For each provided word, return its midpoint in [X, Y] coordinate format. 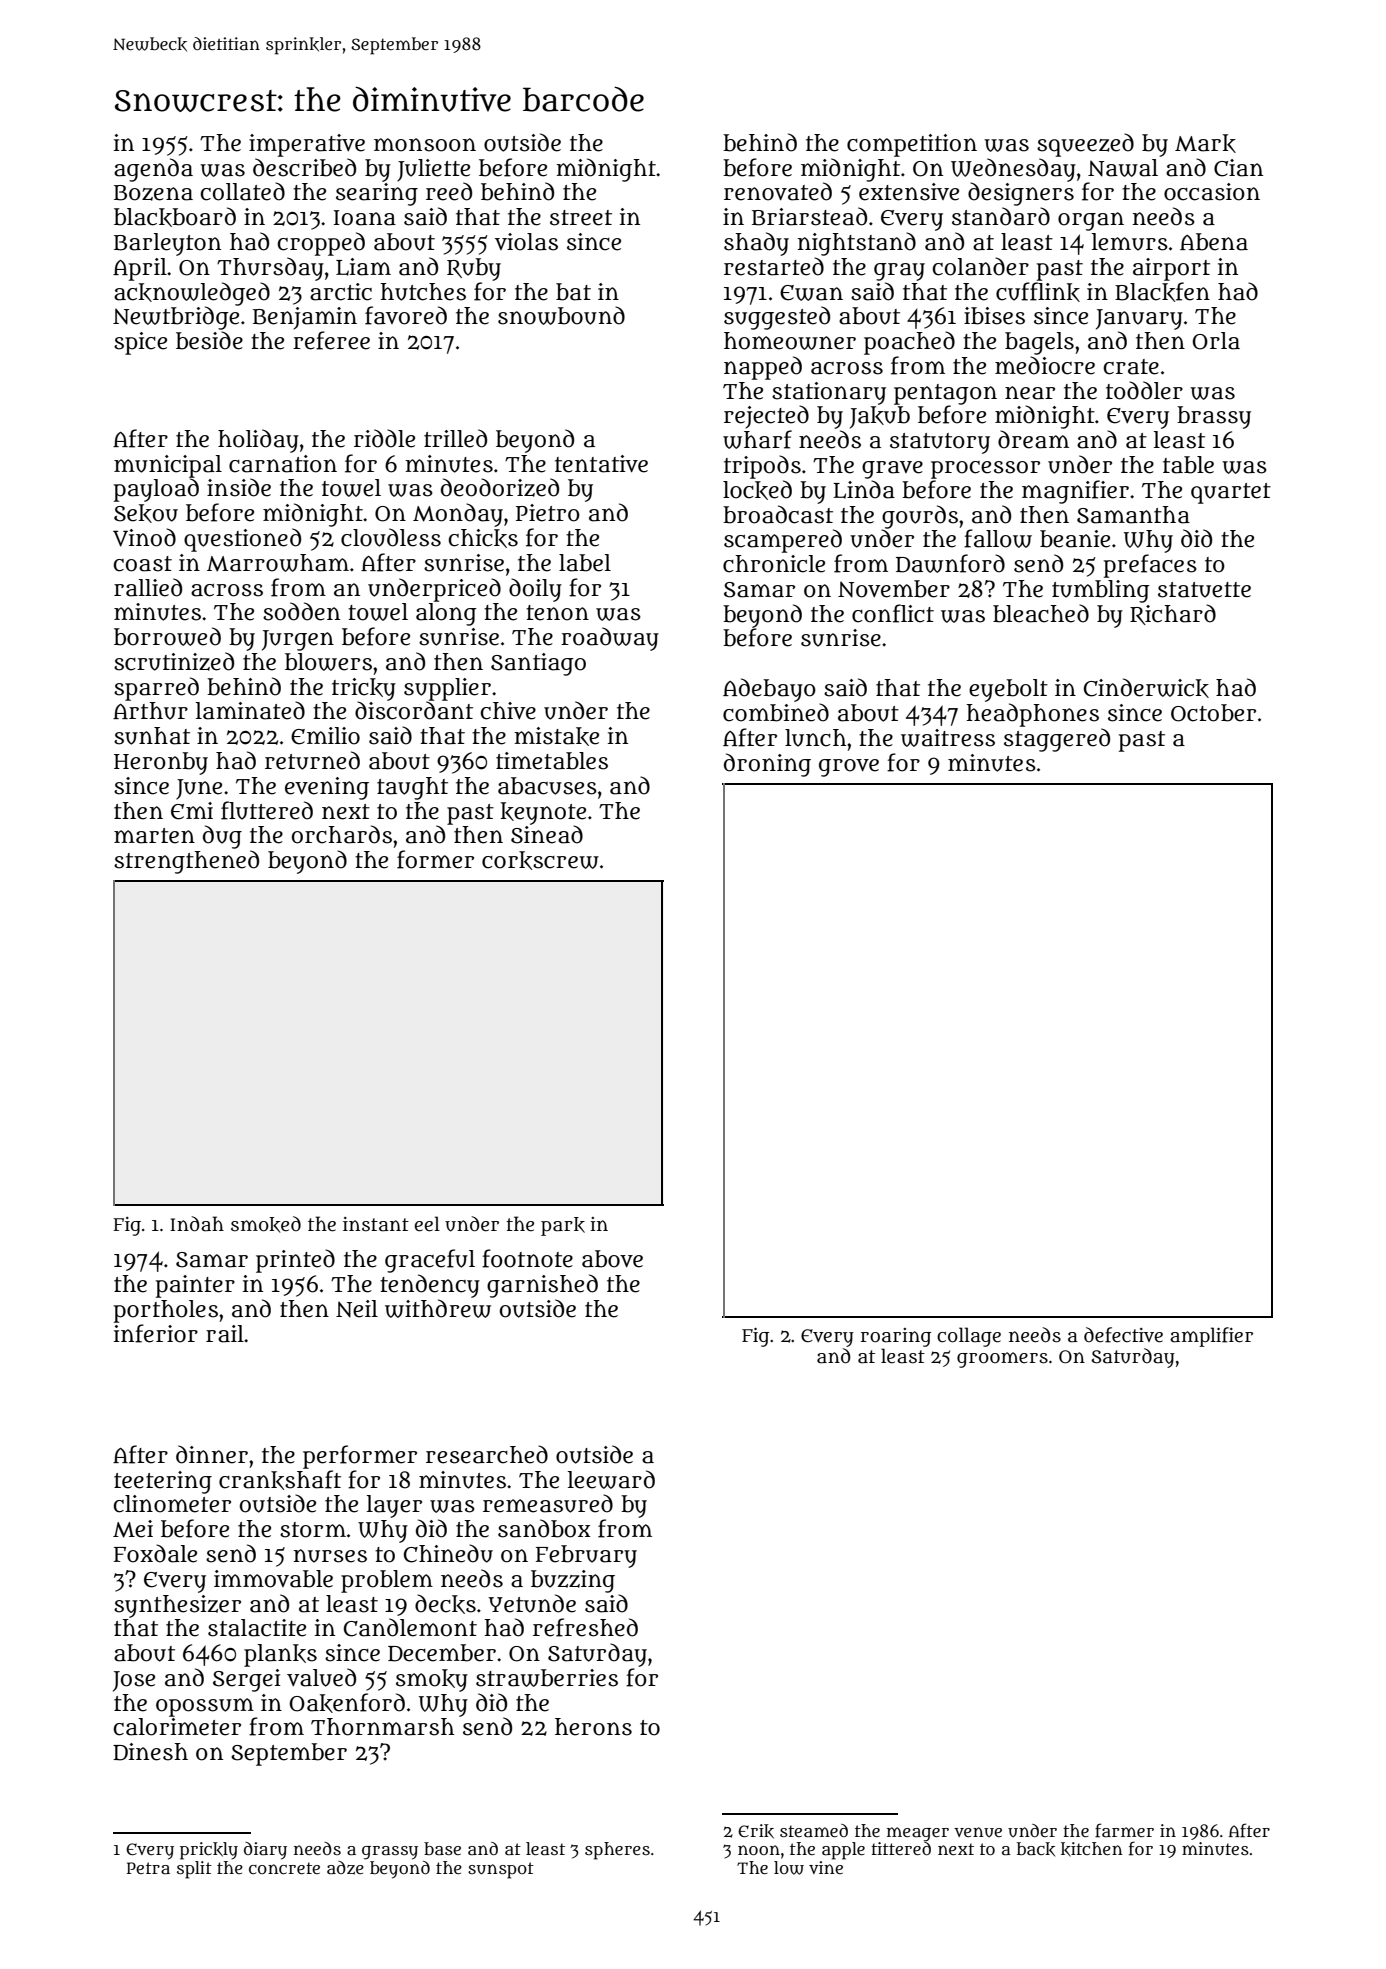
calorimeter [177, 1727]
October [1213, 713]
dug [222, 837]
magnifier [1075, 492]
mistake [556, 736]
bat [573, 292]
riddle [384, 438]
